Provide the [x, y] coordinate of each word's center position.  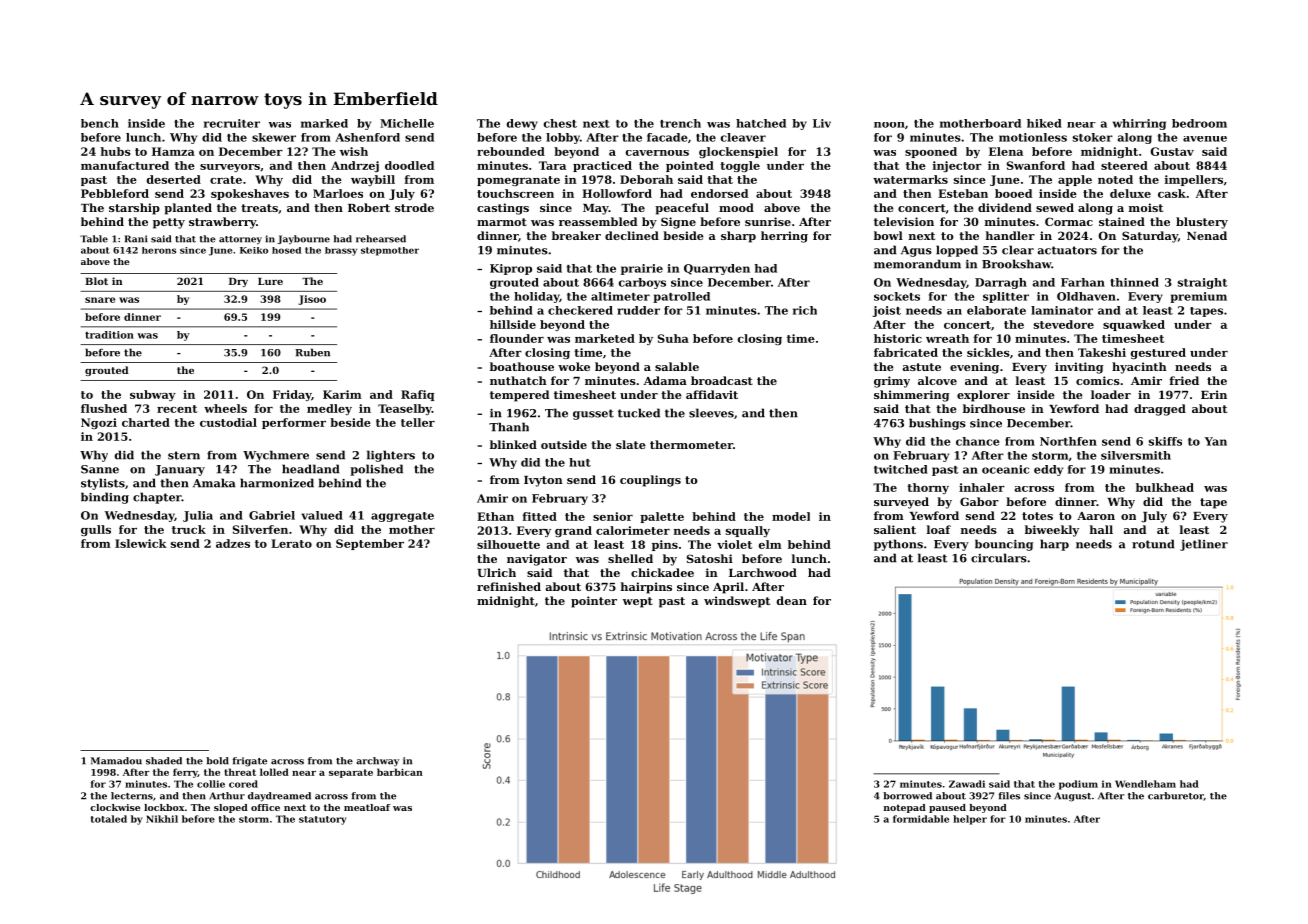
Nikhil [162, 819]
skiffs [1165, 441]
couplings [650, 481]
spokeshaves [250, 194]
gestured [1158, 353]
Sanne [100, 469]
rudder [638, 310]
